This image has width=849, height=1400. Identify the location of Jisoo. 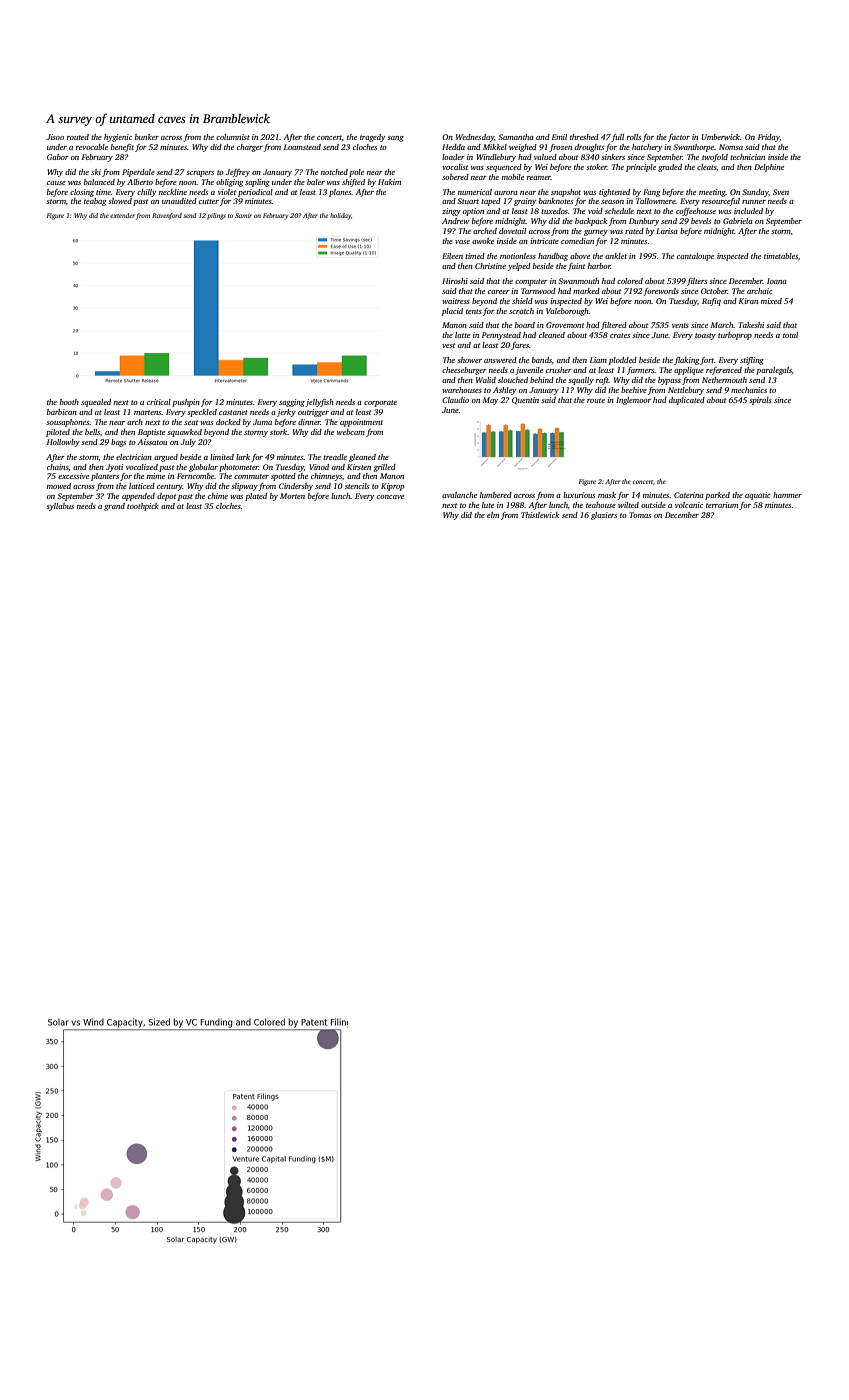
(55, 137).
